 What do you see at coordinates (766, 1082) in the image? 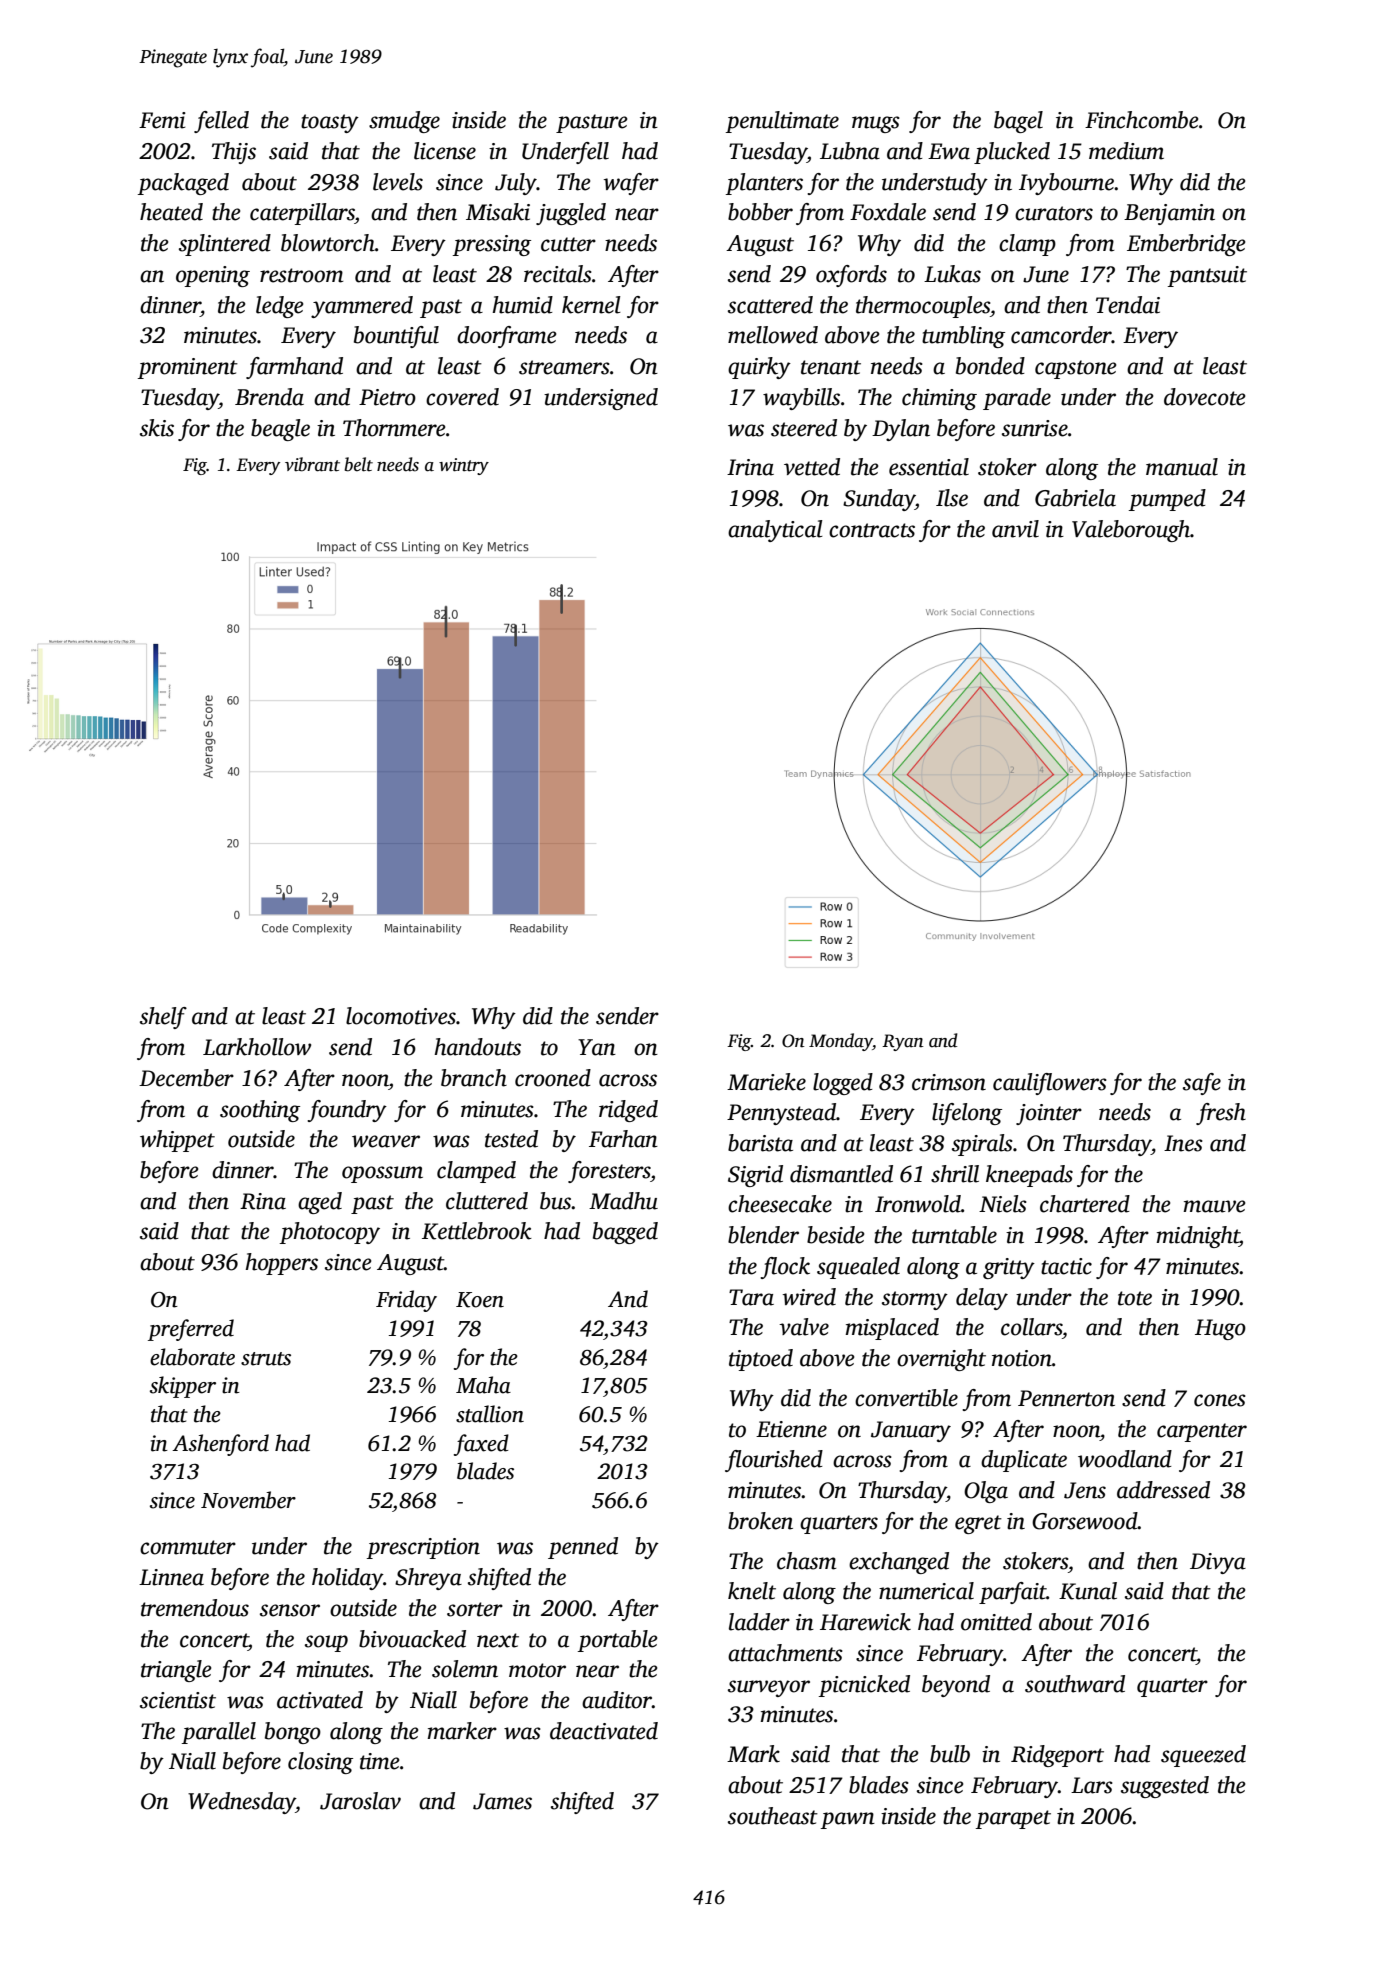
I see `Marieke` at bounding box center [766, 1082].
